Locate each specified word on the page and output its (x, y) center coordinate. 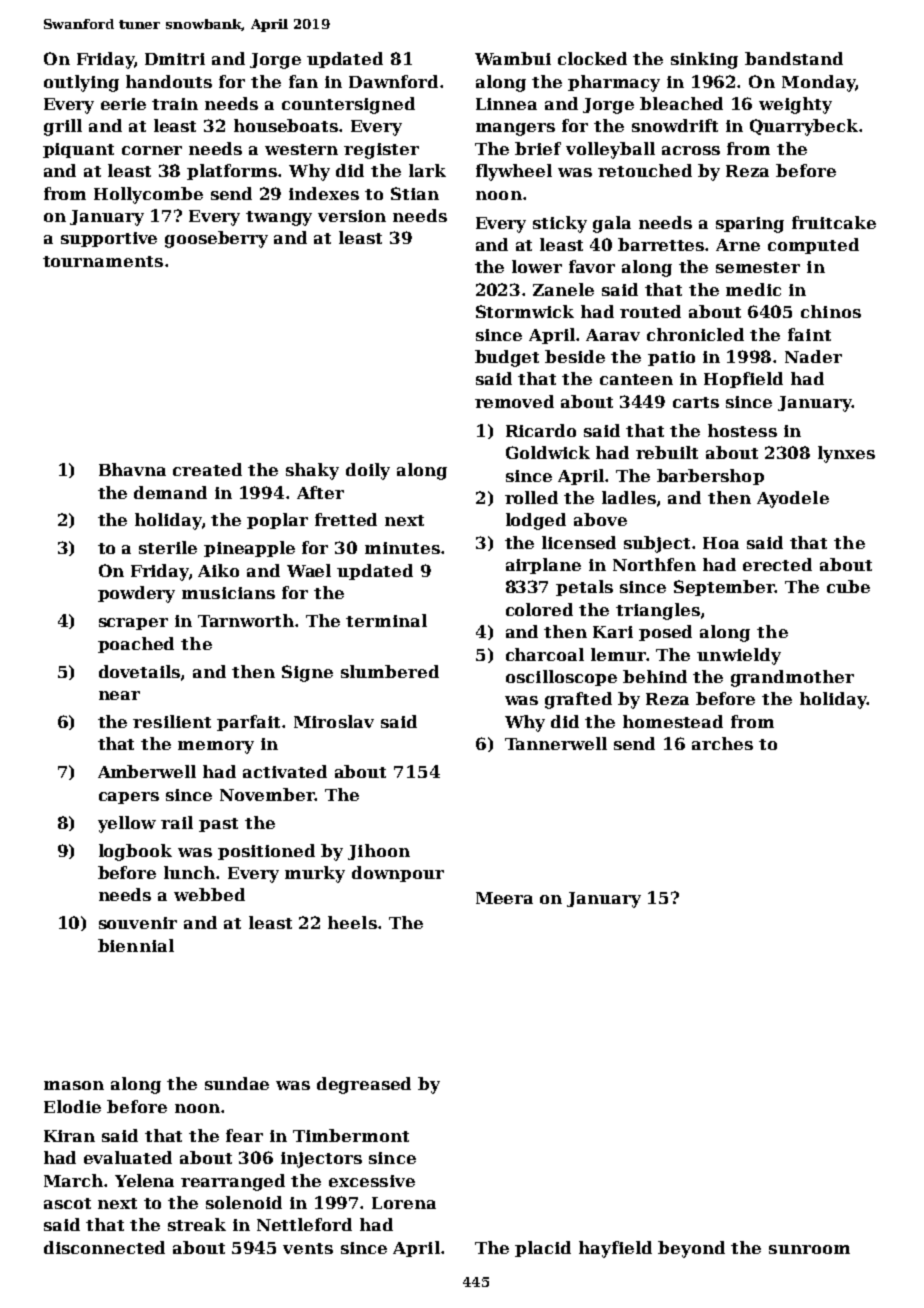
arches (722, 743)
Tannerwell (556, 743)
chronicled (695, 334)
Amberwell (147, 771)
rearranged (233, 1182)
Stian (415, 193)
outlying (81, 83)
